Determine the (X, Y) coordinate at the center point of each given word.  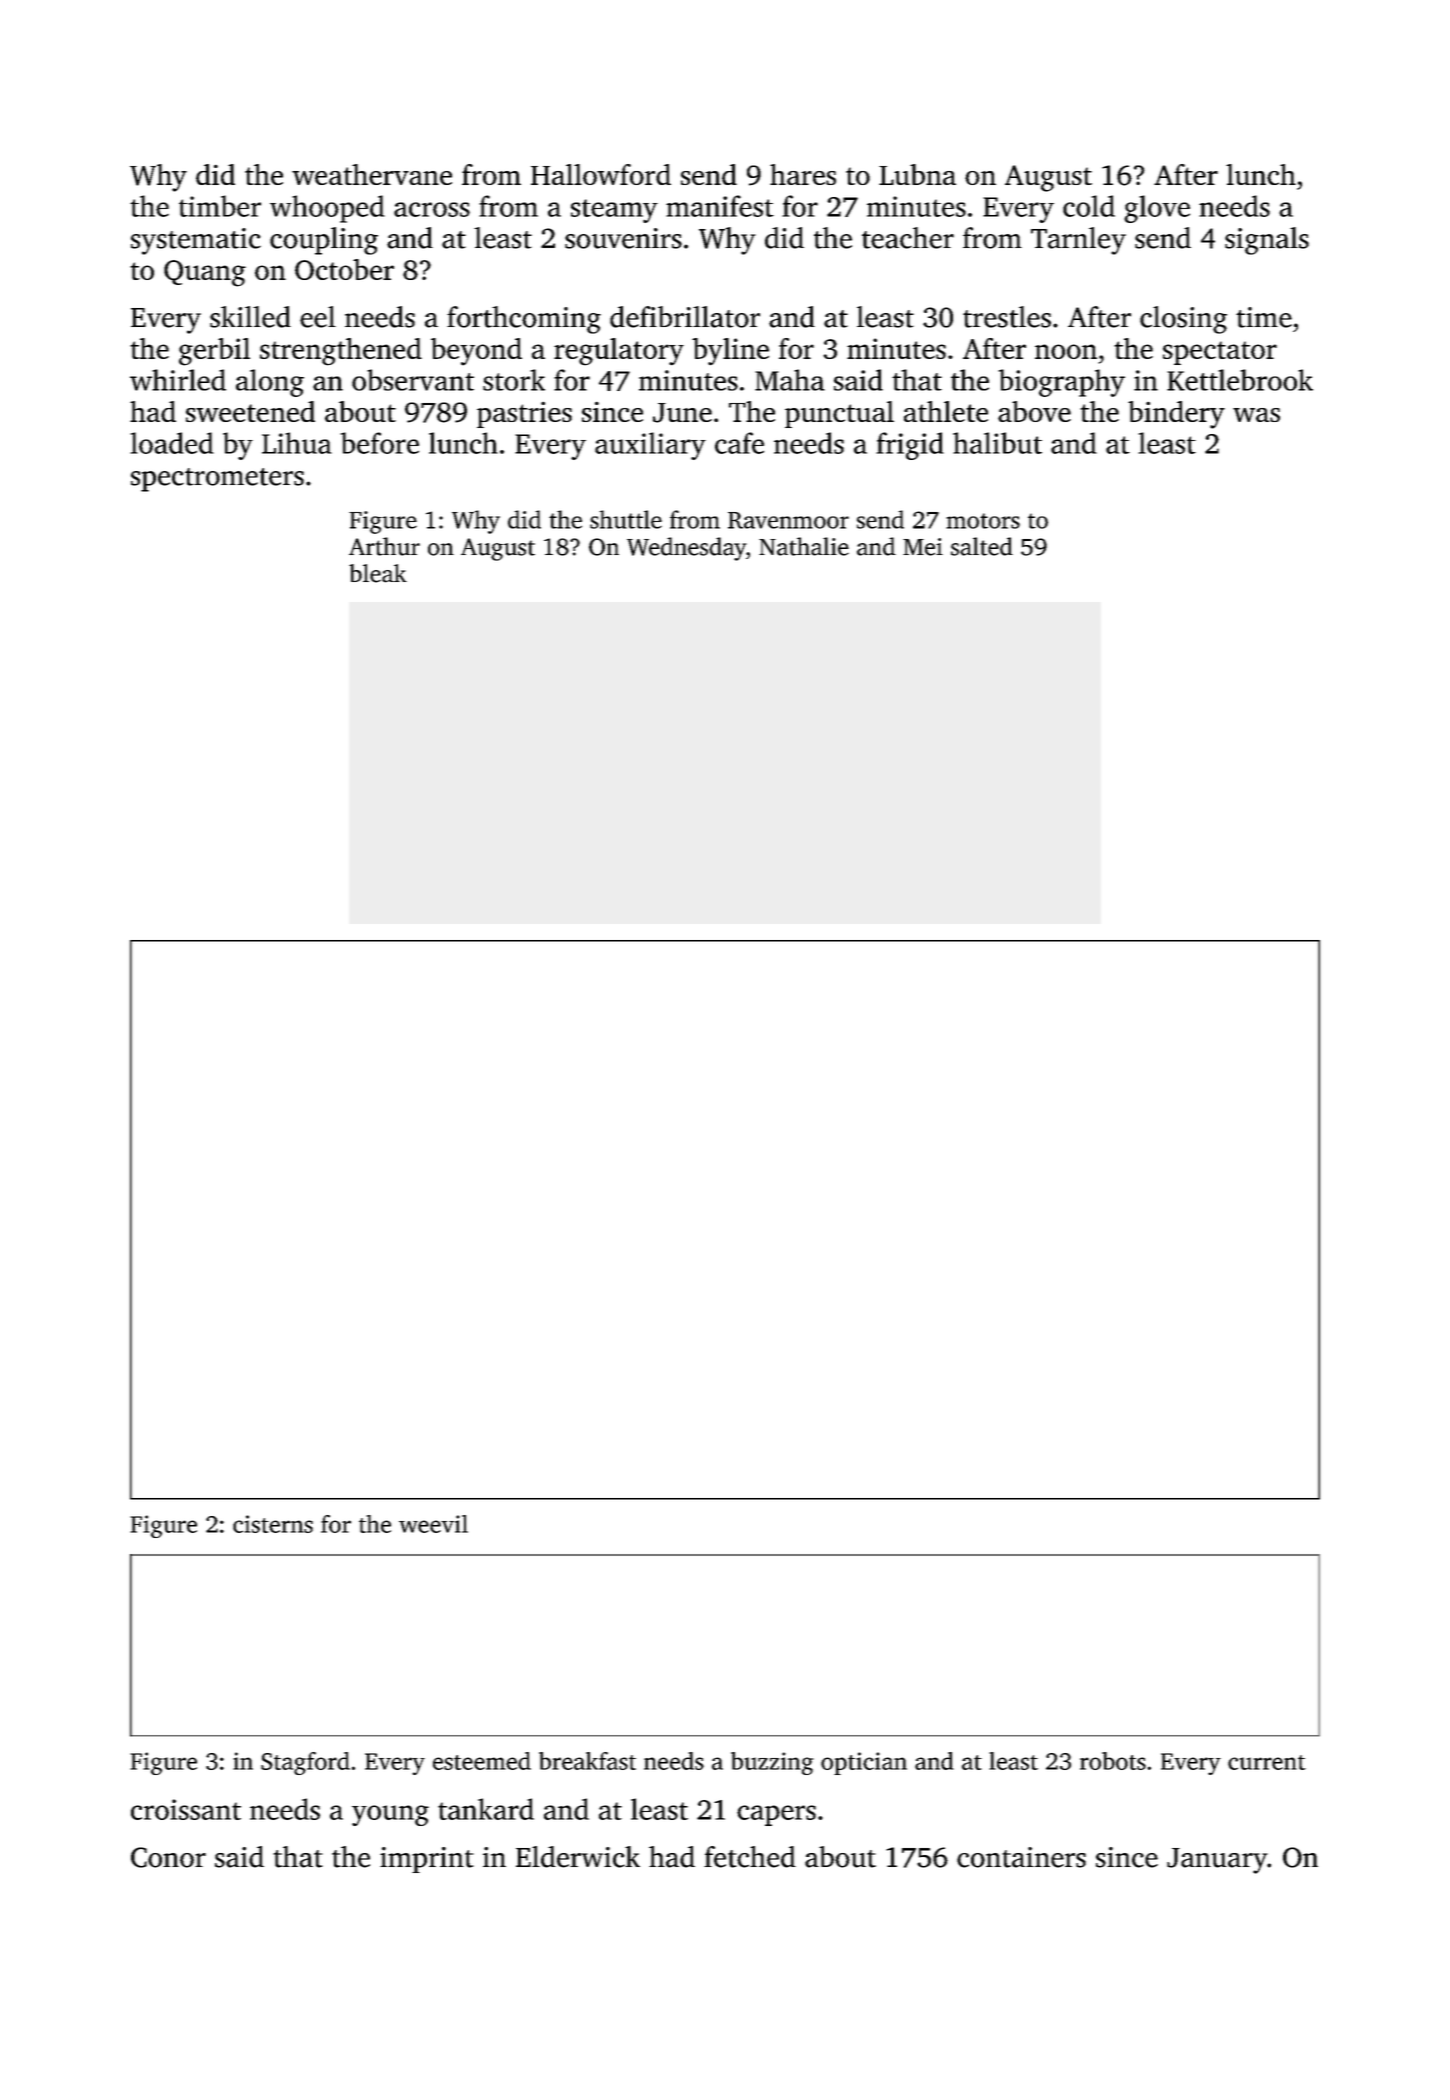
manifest (720, 206)
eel (318, 317)
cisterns (273, 1524)
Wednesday (686, 549)
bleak (378, 573)
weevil (433, 1524)
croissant (186, 1809)
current (1267, 1762)
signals (1267, 241)
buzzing (772, 1763)
